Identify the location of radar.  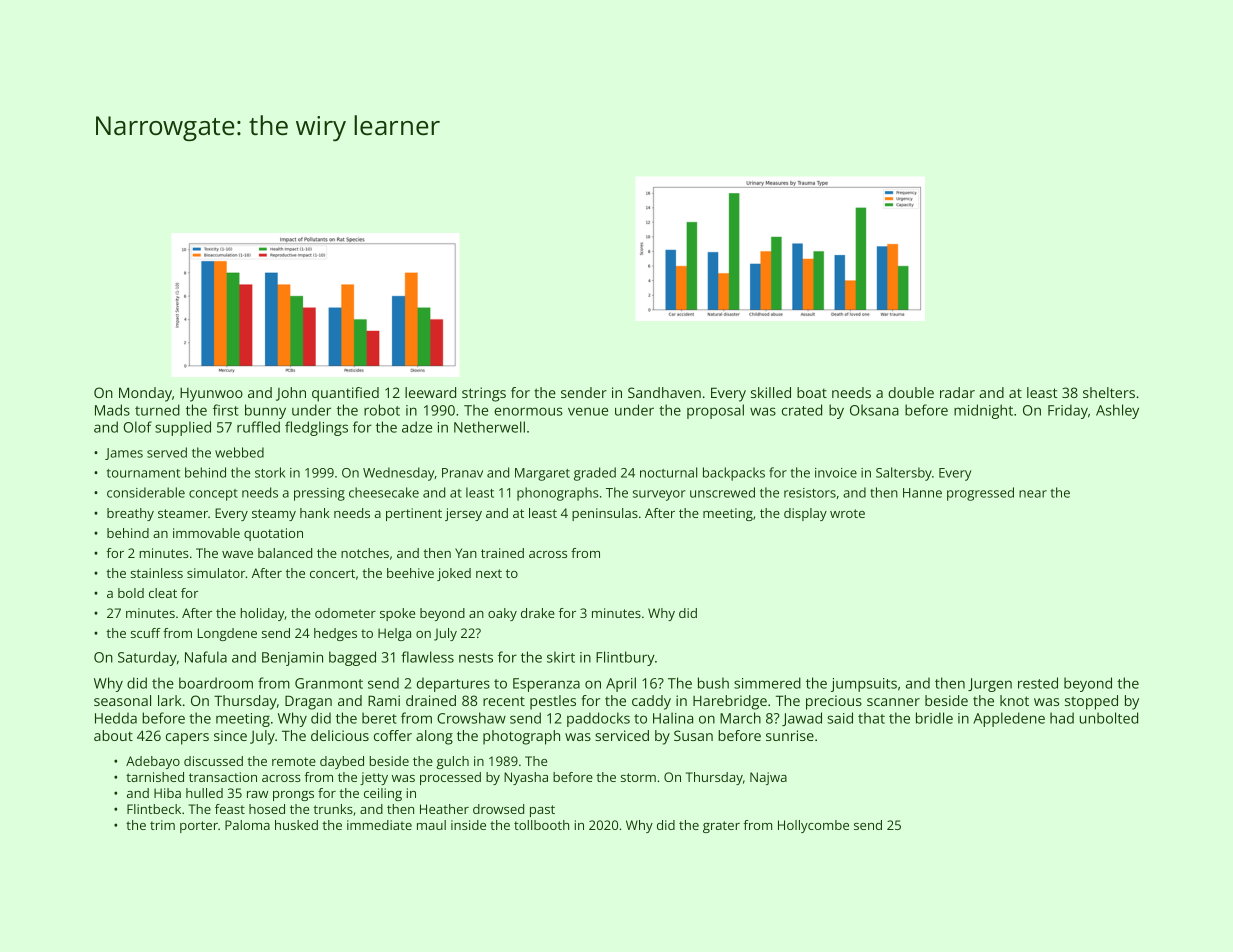
(957, 392).
